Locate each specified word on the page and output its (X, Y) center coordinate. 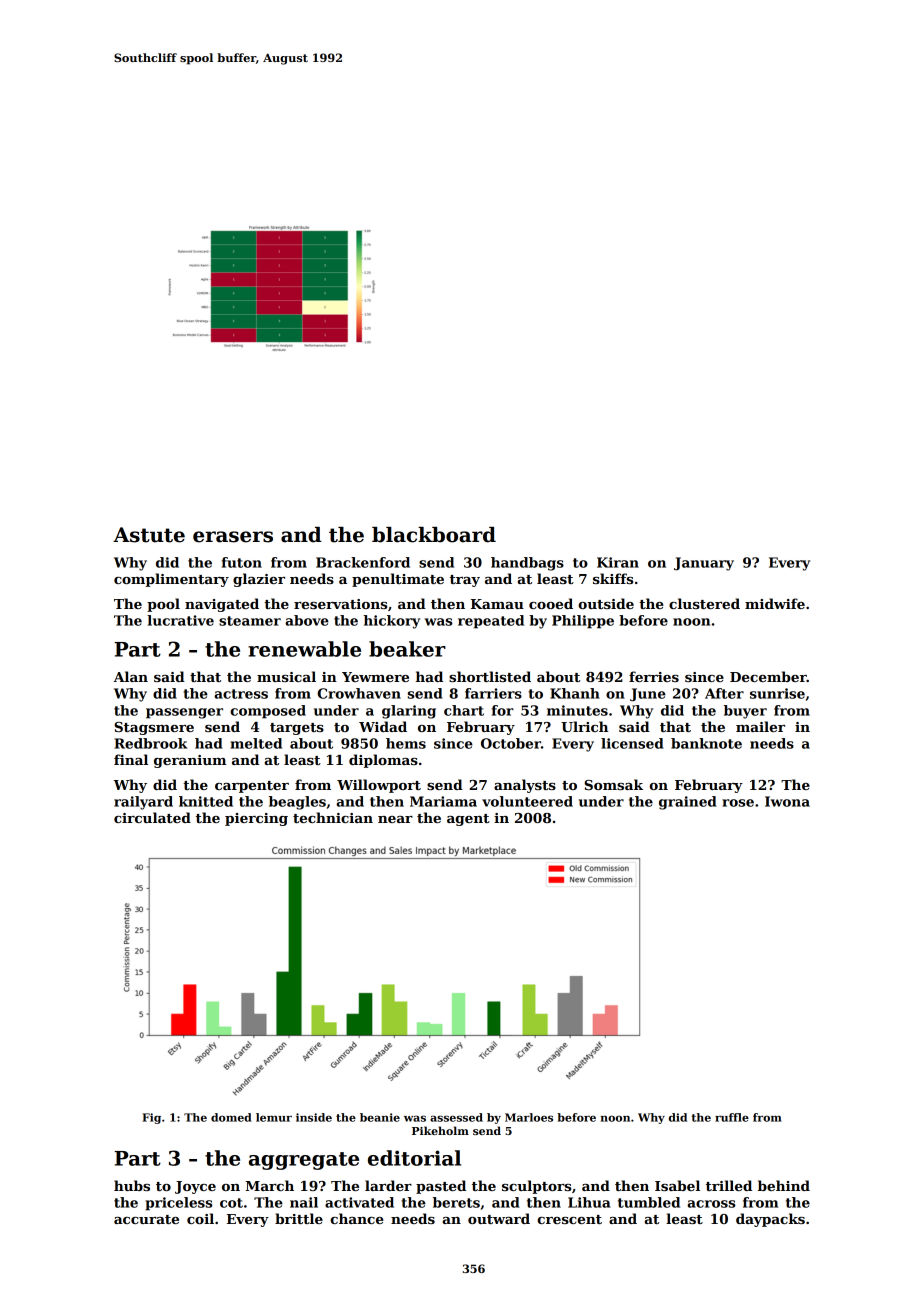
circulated (152, 817)
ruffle (732, 1117)
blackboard (434, 535)
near (395, 819)
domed (231, 1117)
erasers (233, 537)
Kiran (618, 562)
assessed (456, 1117)
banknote (706, 743)
